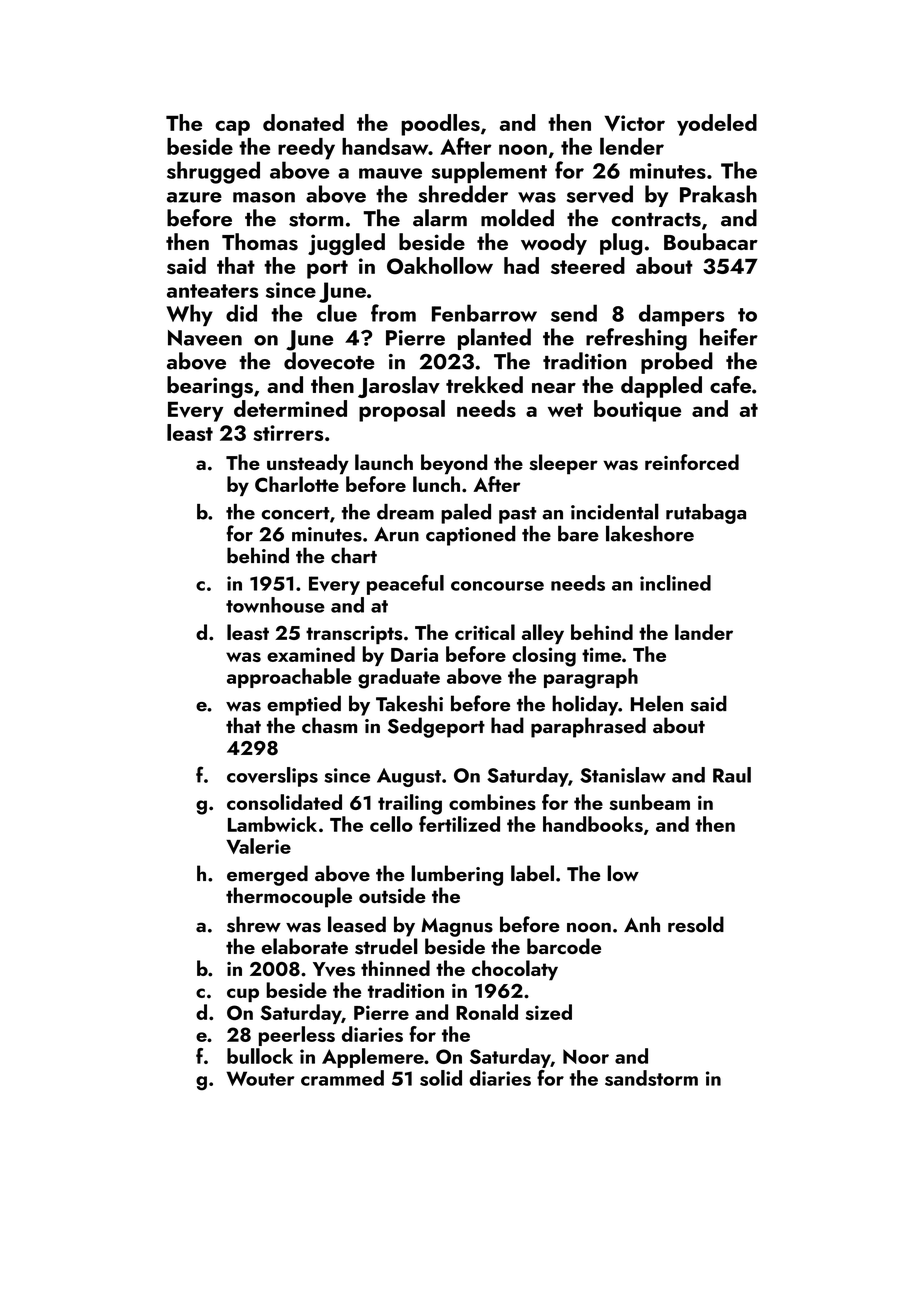  Describe the element at coordinates (399, 678) in the image. I see `graduate` at that location.
